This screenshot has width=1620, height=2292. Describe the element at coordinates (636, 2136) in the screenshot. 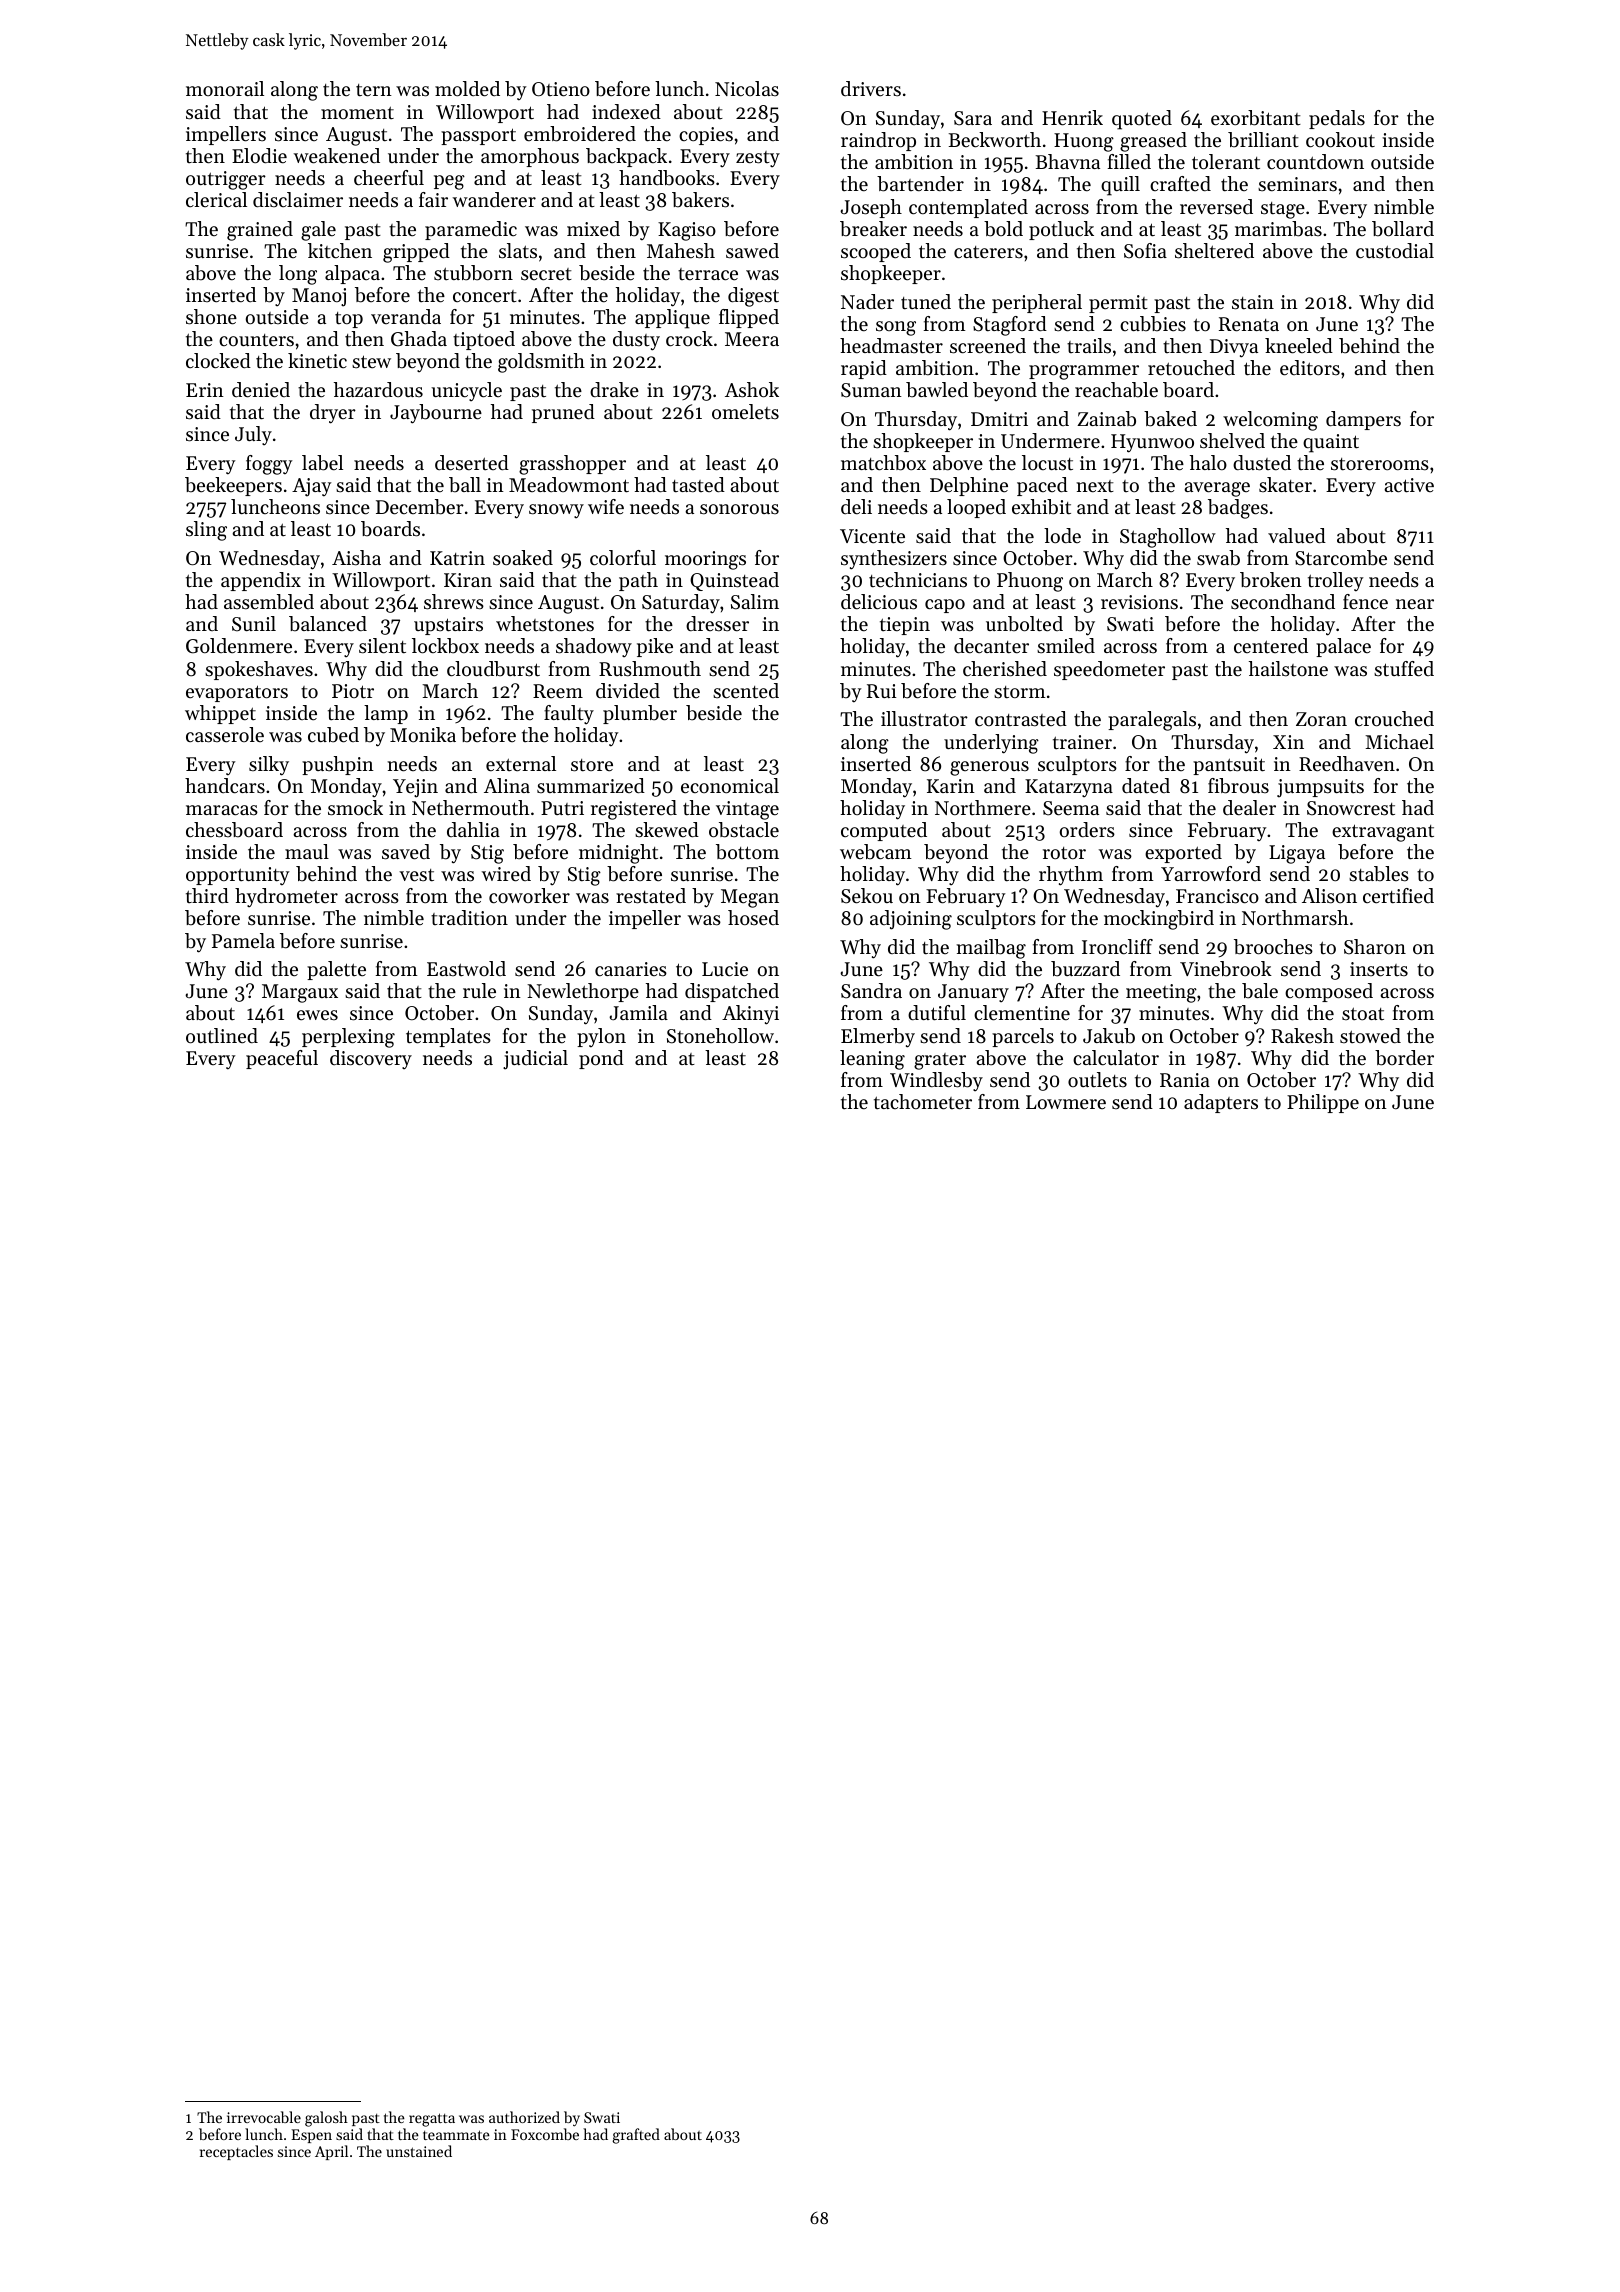

I see `grafted` at that location.
